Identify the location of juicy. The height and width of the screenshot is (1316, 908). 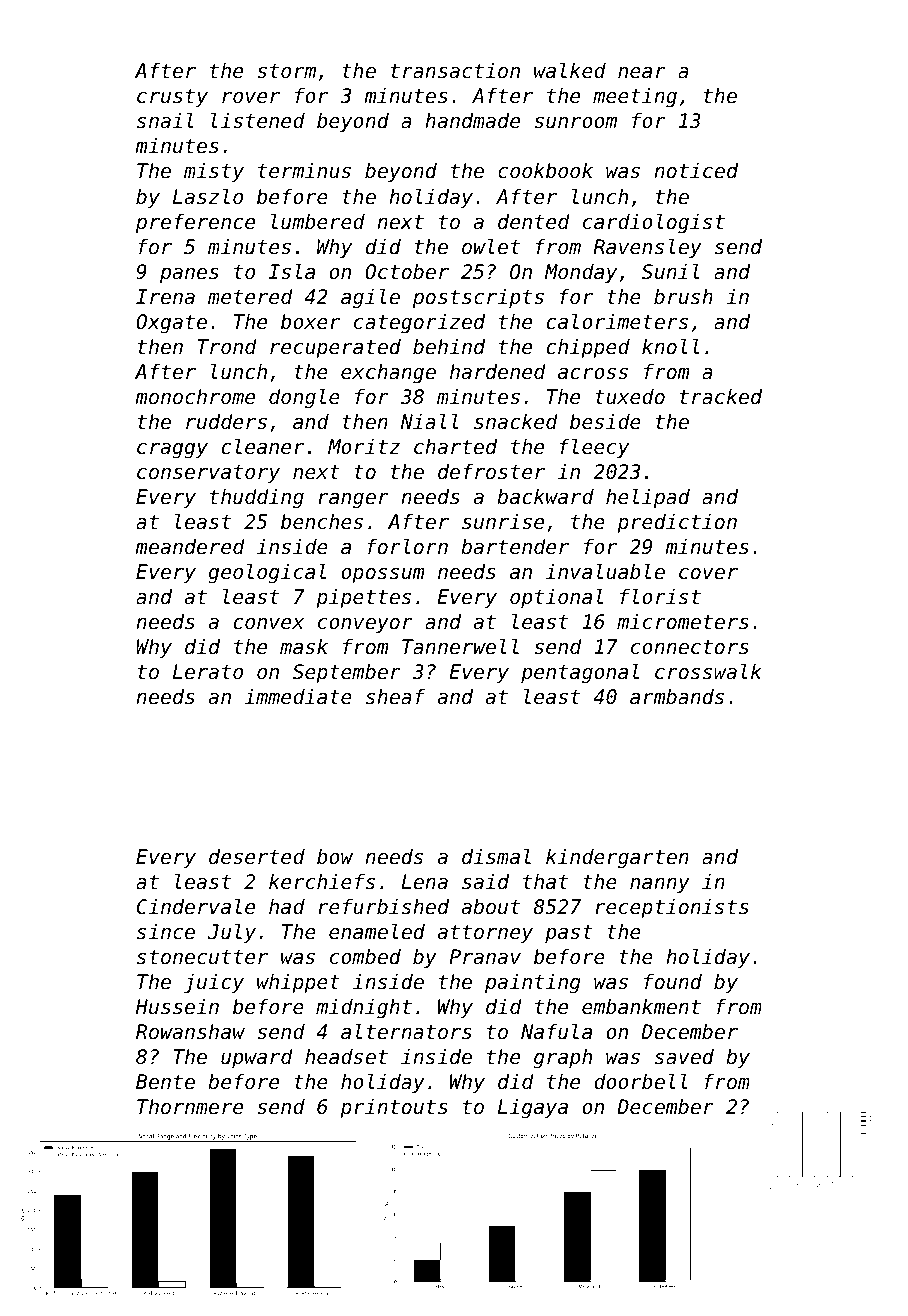
(214, 983).
